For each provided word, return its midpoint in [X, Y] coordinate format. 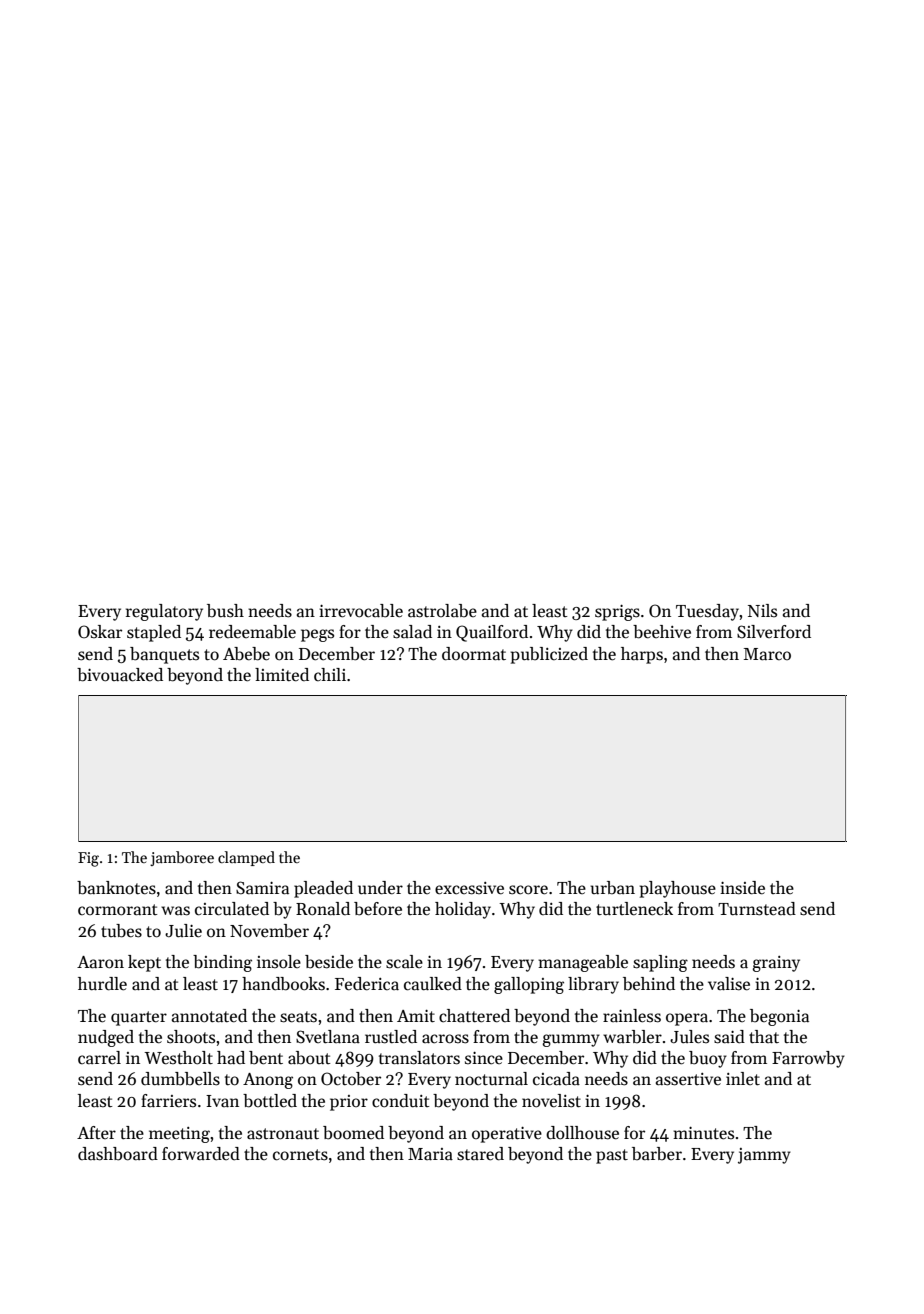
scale [404, 962]
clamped [246, 858]
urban [612, 888]
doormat [474, 654]
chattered [474, 1016]
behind [649, 984]
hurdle [102, 984]
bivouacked [120, 675]
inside [742, 888]
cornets [300, 1155]
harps [642, 655]
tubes [121, 931]
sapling [660, 963]
